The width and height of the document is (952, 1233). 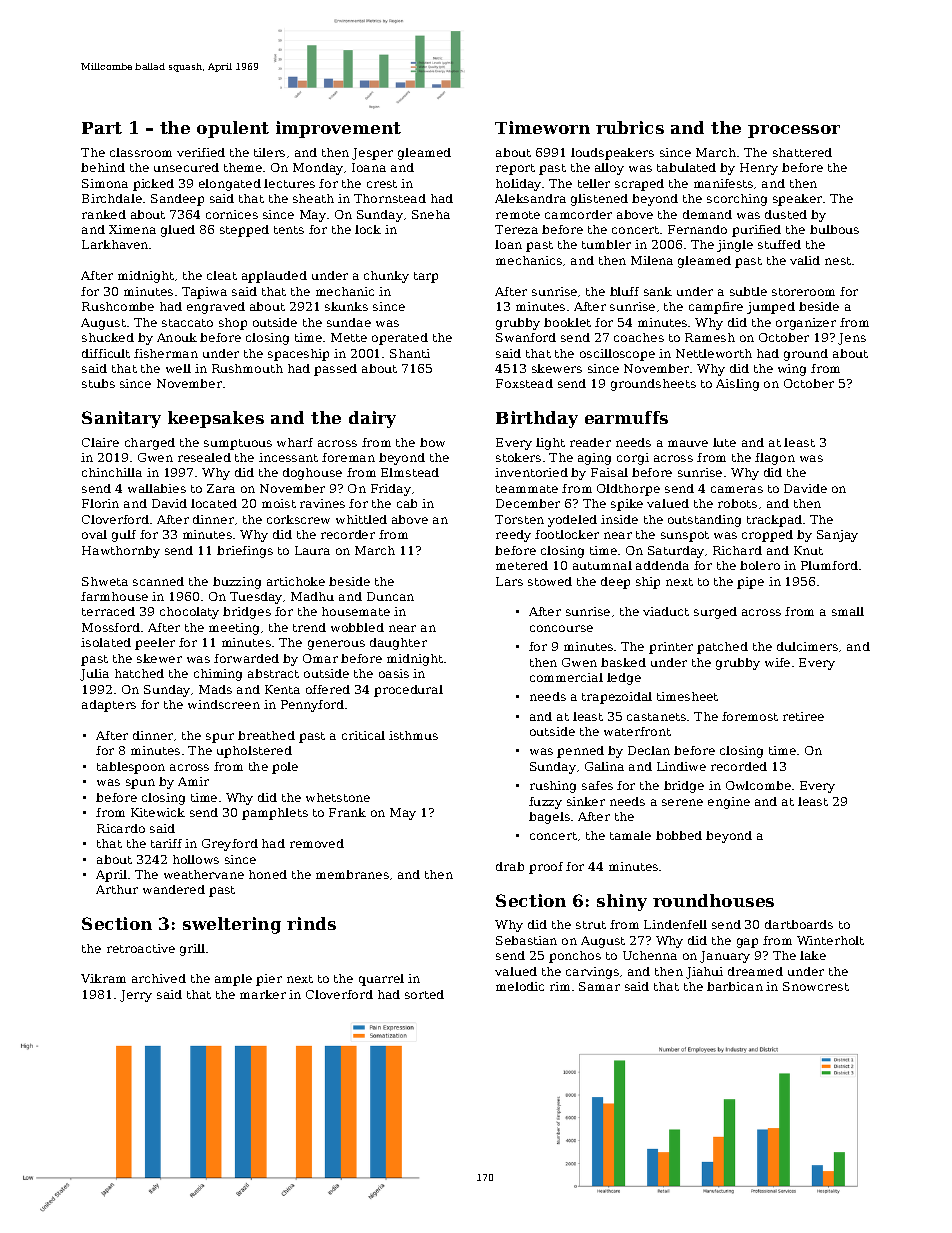 I want to click on sheath, so click(x=313, y=198).
